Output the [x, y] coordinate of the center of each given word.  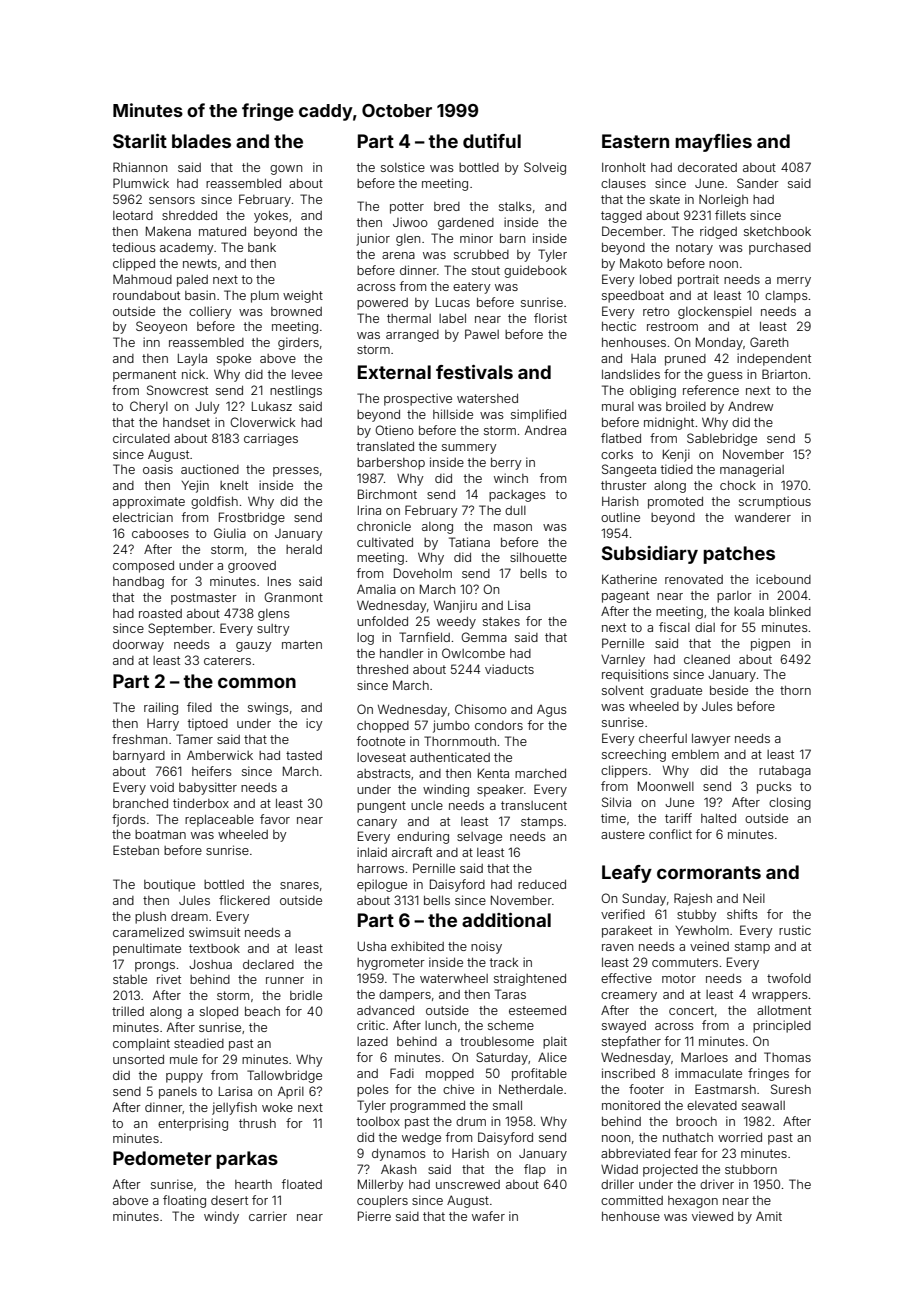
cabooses [160, 533]
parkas [247, 1160]
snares [299, 885]
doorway [138, 646]
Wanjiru [455, 606]
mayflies [713, 143]
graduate [676, 692]
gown [286, 170]
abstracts [384, 773]
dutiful [492, 141]
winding [446, 790]
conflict [670, 834]
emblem [695, 754]
